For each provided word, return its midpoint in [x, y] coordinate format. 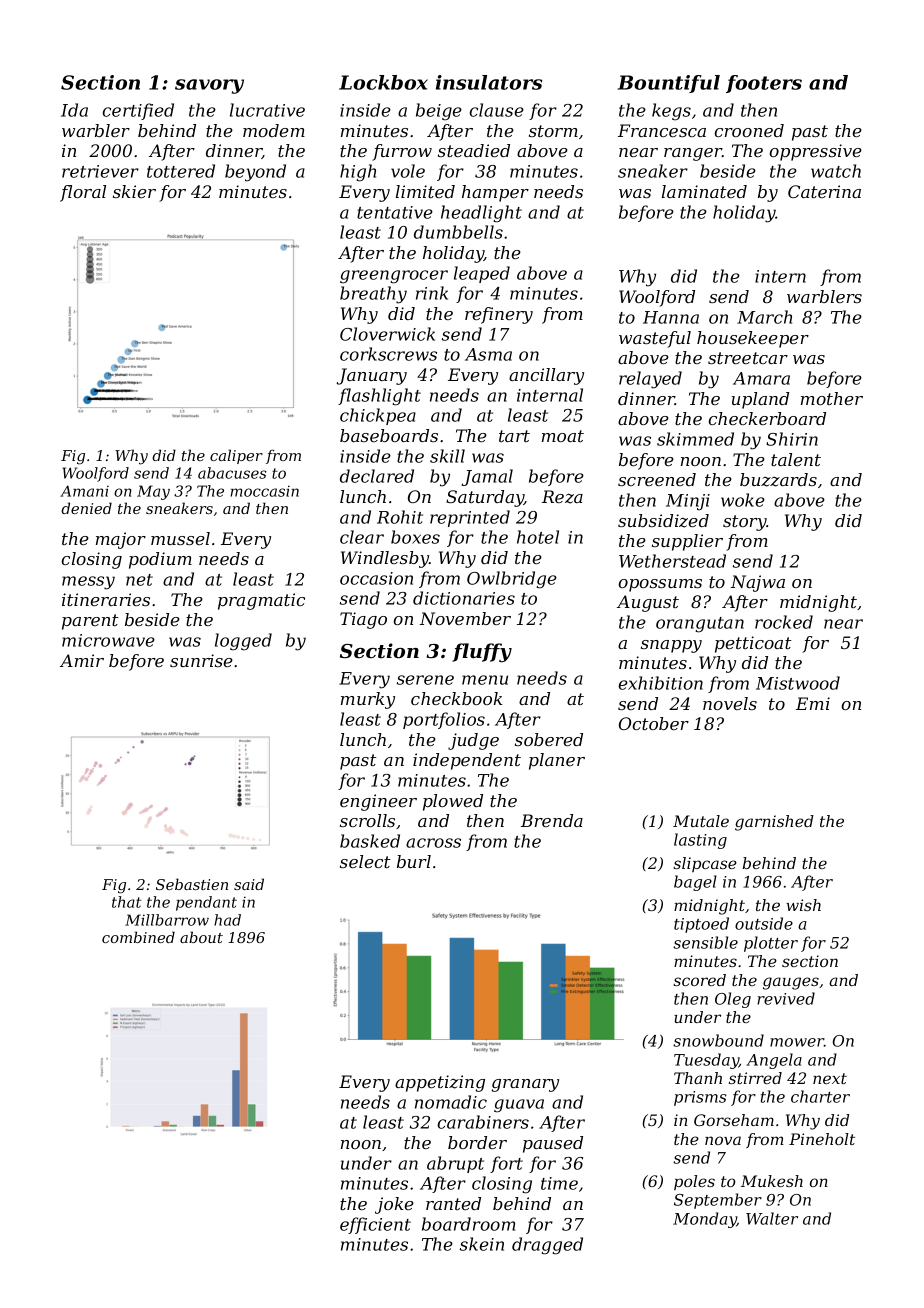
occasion [376, 578]
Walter [772, 1218]
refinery [499, 315]
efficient [375, 1225]
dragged [547, 1246]
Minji [688, 502]
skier [134, 191]
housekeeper [753, 339]
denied [86, 508]
